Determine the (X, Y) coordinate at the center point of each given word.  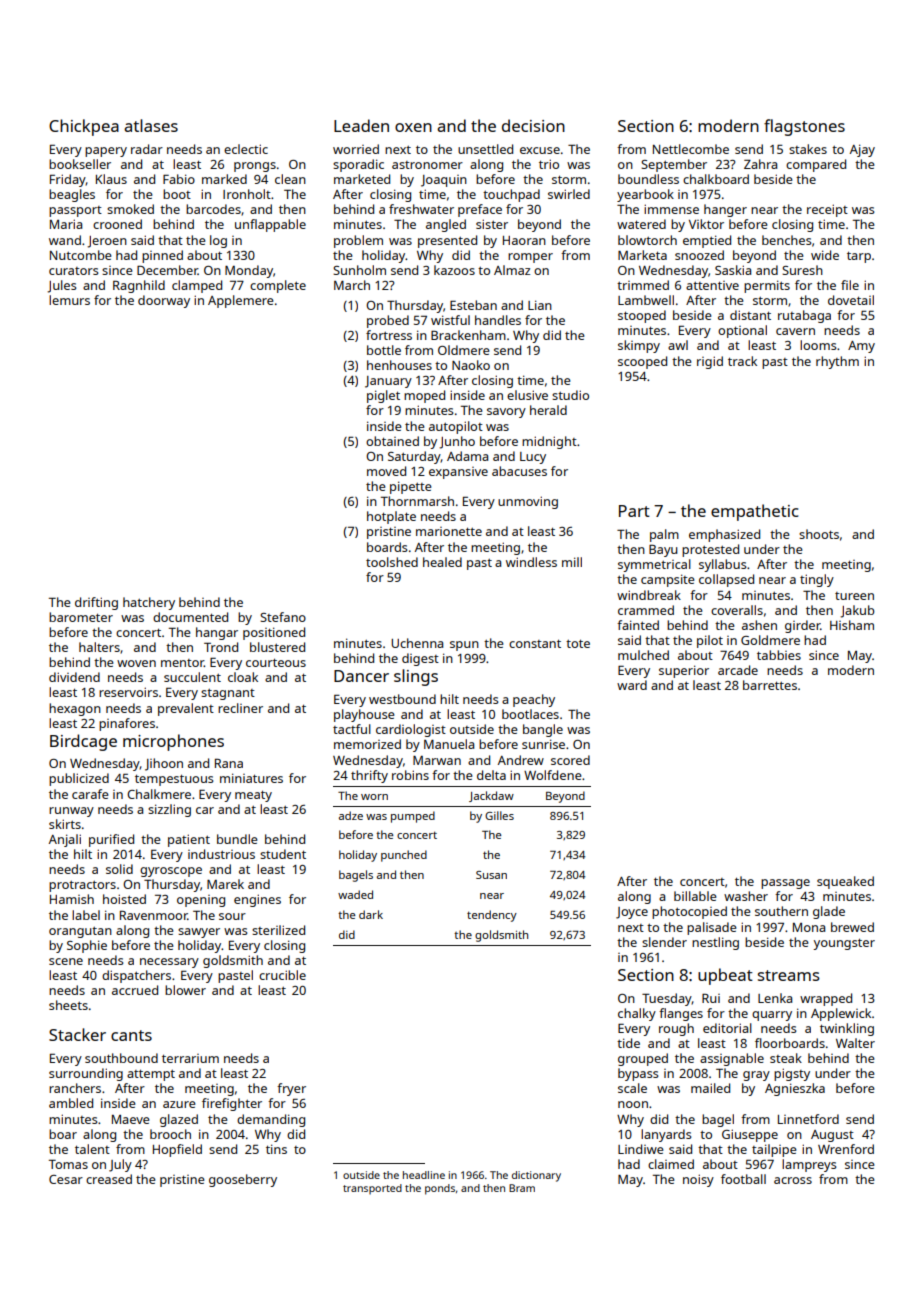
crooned (117, 224)
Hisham (852, 625)
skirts (65, 824)
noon (633, 1104)
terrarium (190, 1058)
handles (498, 320)
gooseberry (243, 1180)
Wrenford (846, 1149)
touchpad (511, 195)
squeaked (845, 882)
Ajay (862, 150)
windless (531, 562)
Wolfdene (553, 775)
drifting (96, 603)
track (742, 361)
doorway (164, 301)
